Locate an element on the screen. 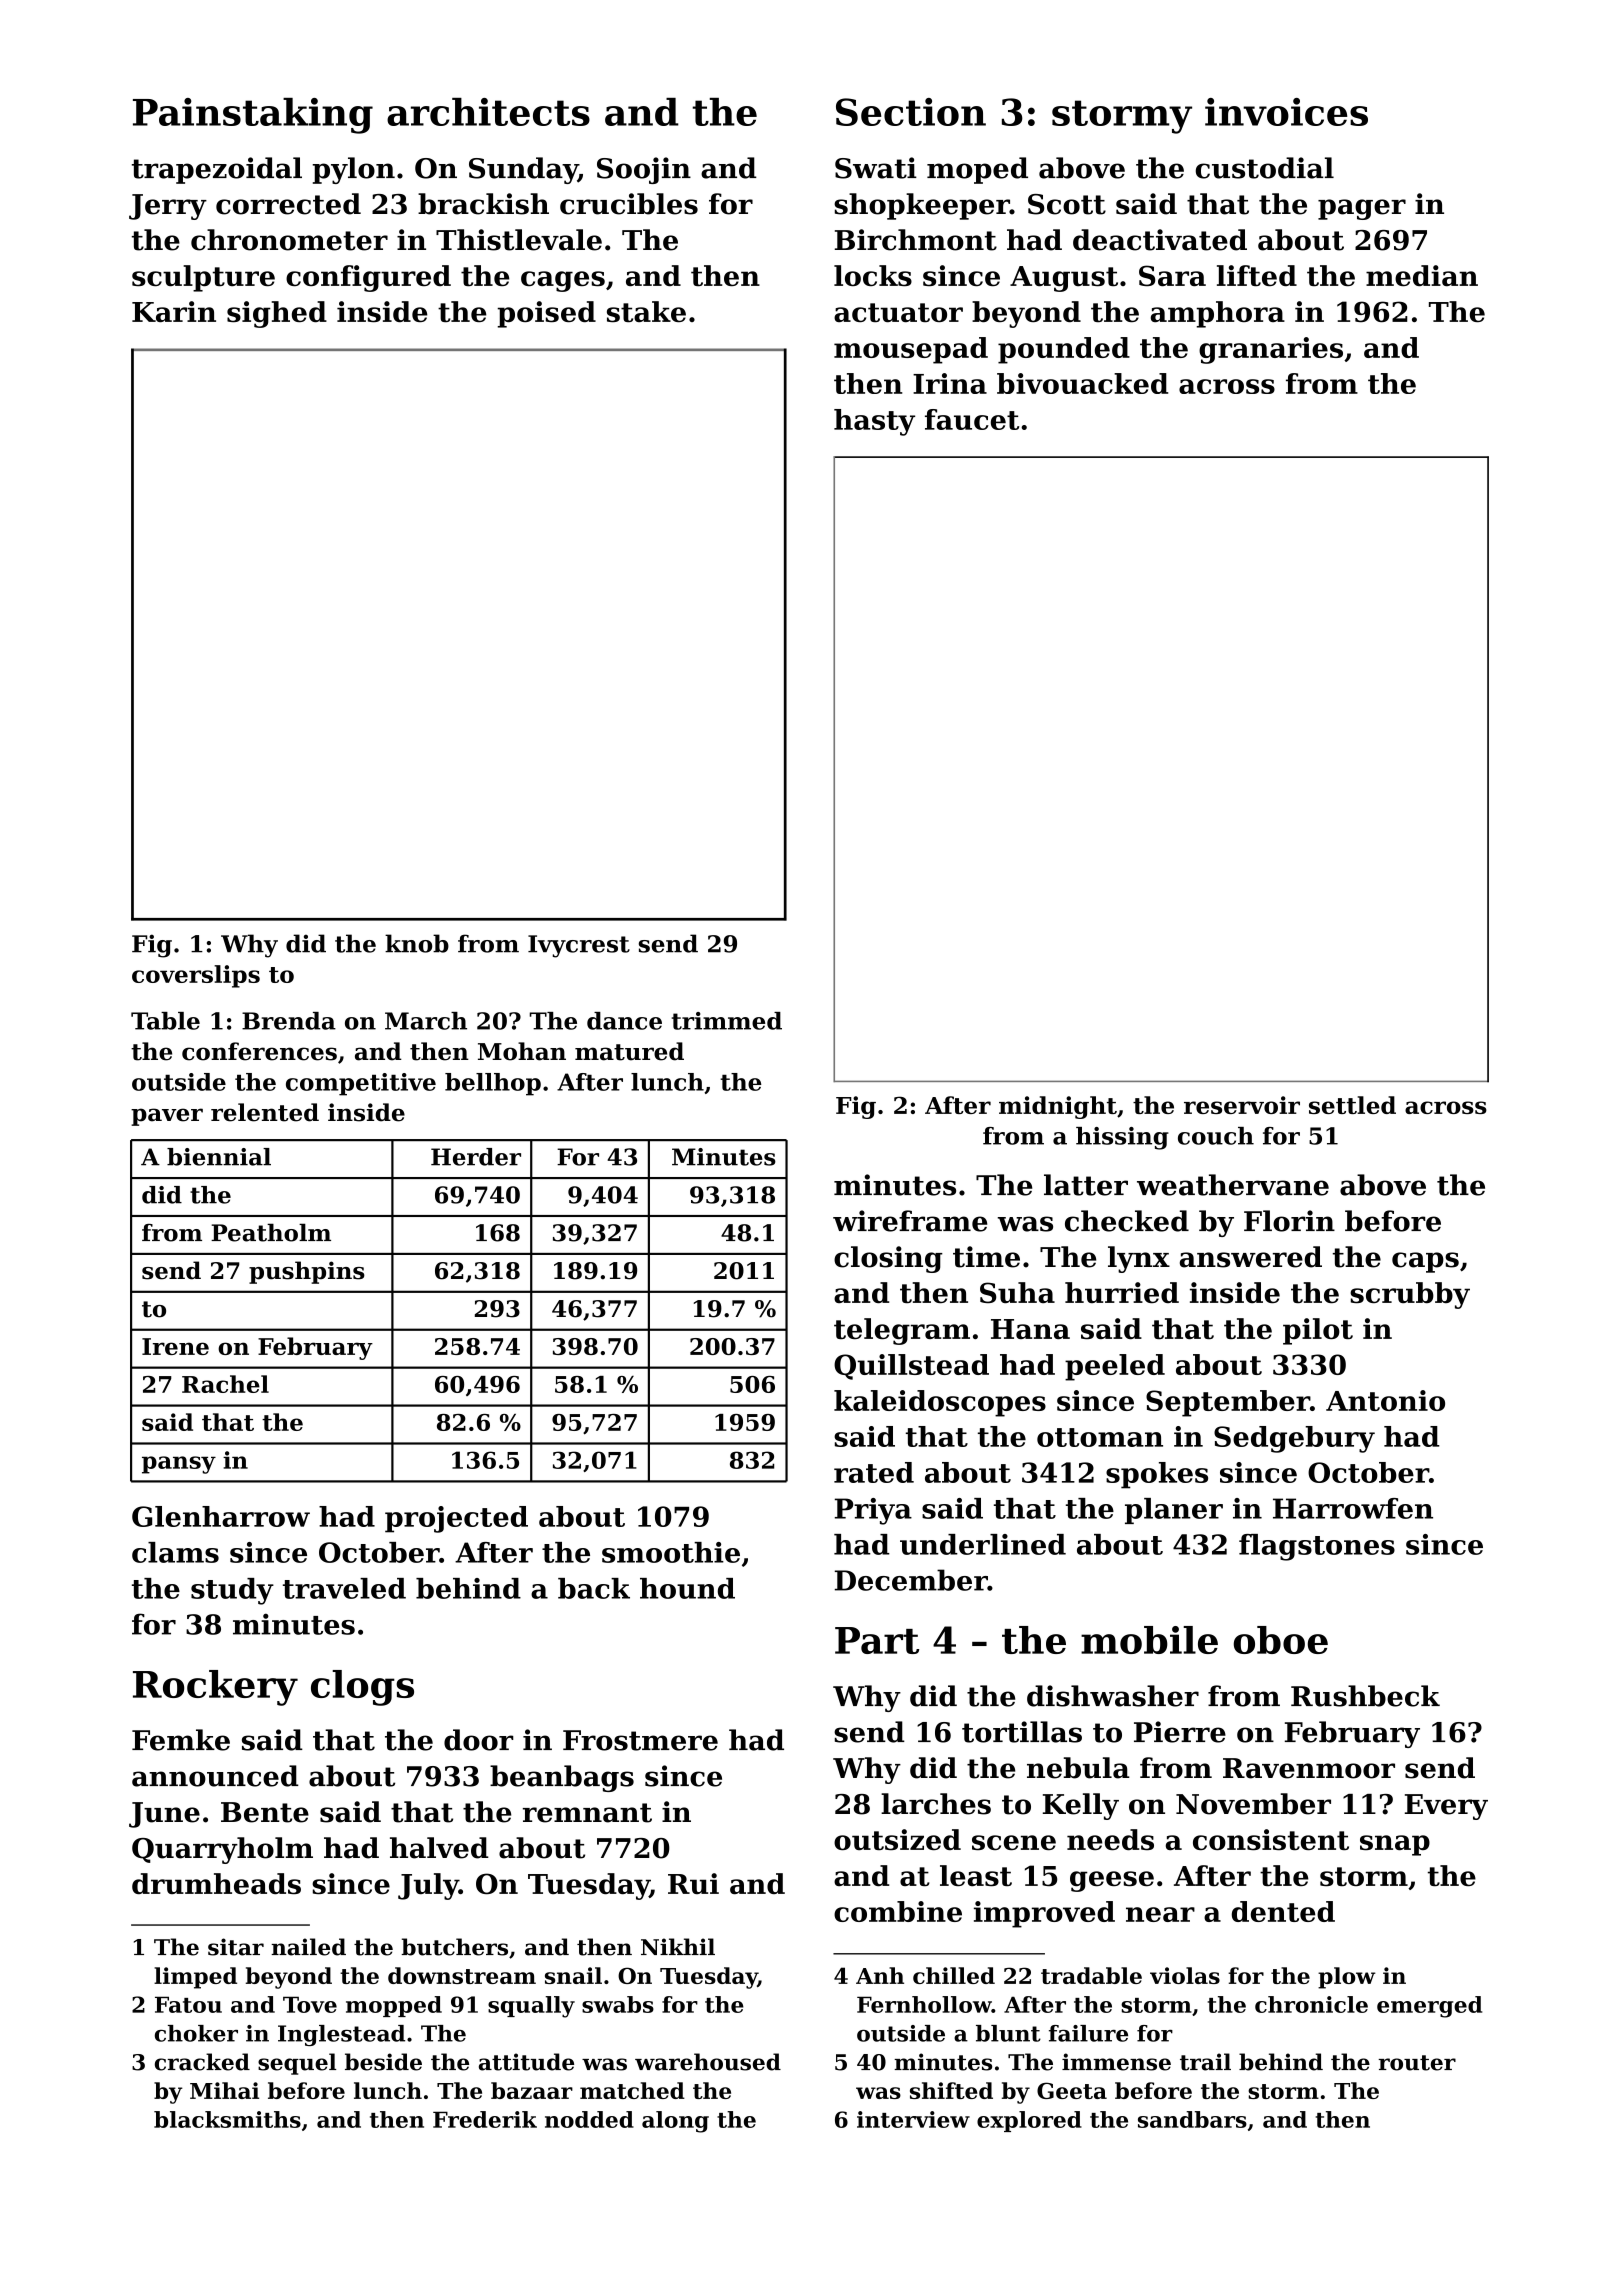  configured is located at coordinates (368, 278).
